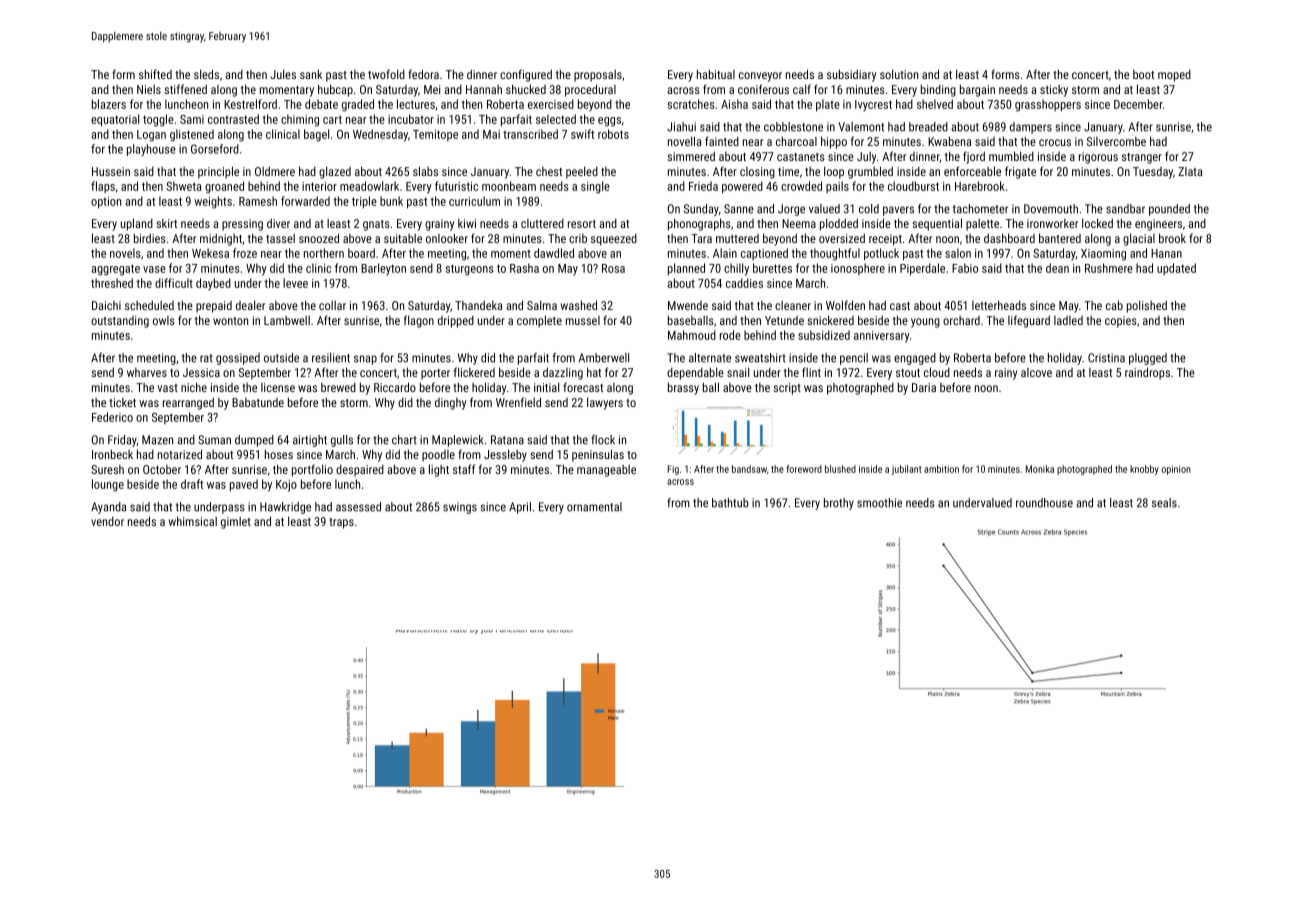 This image has width=1308, height=924. What do you see at coordinates (236, 523) in the image?
I see `gimlet` at bounding box center [236, 523].
